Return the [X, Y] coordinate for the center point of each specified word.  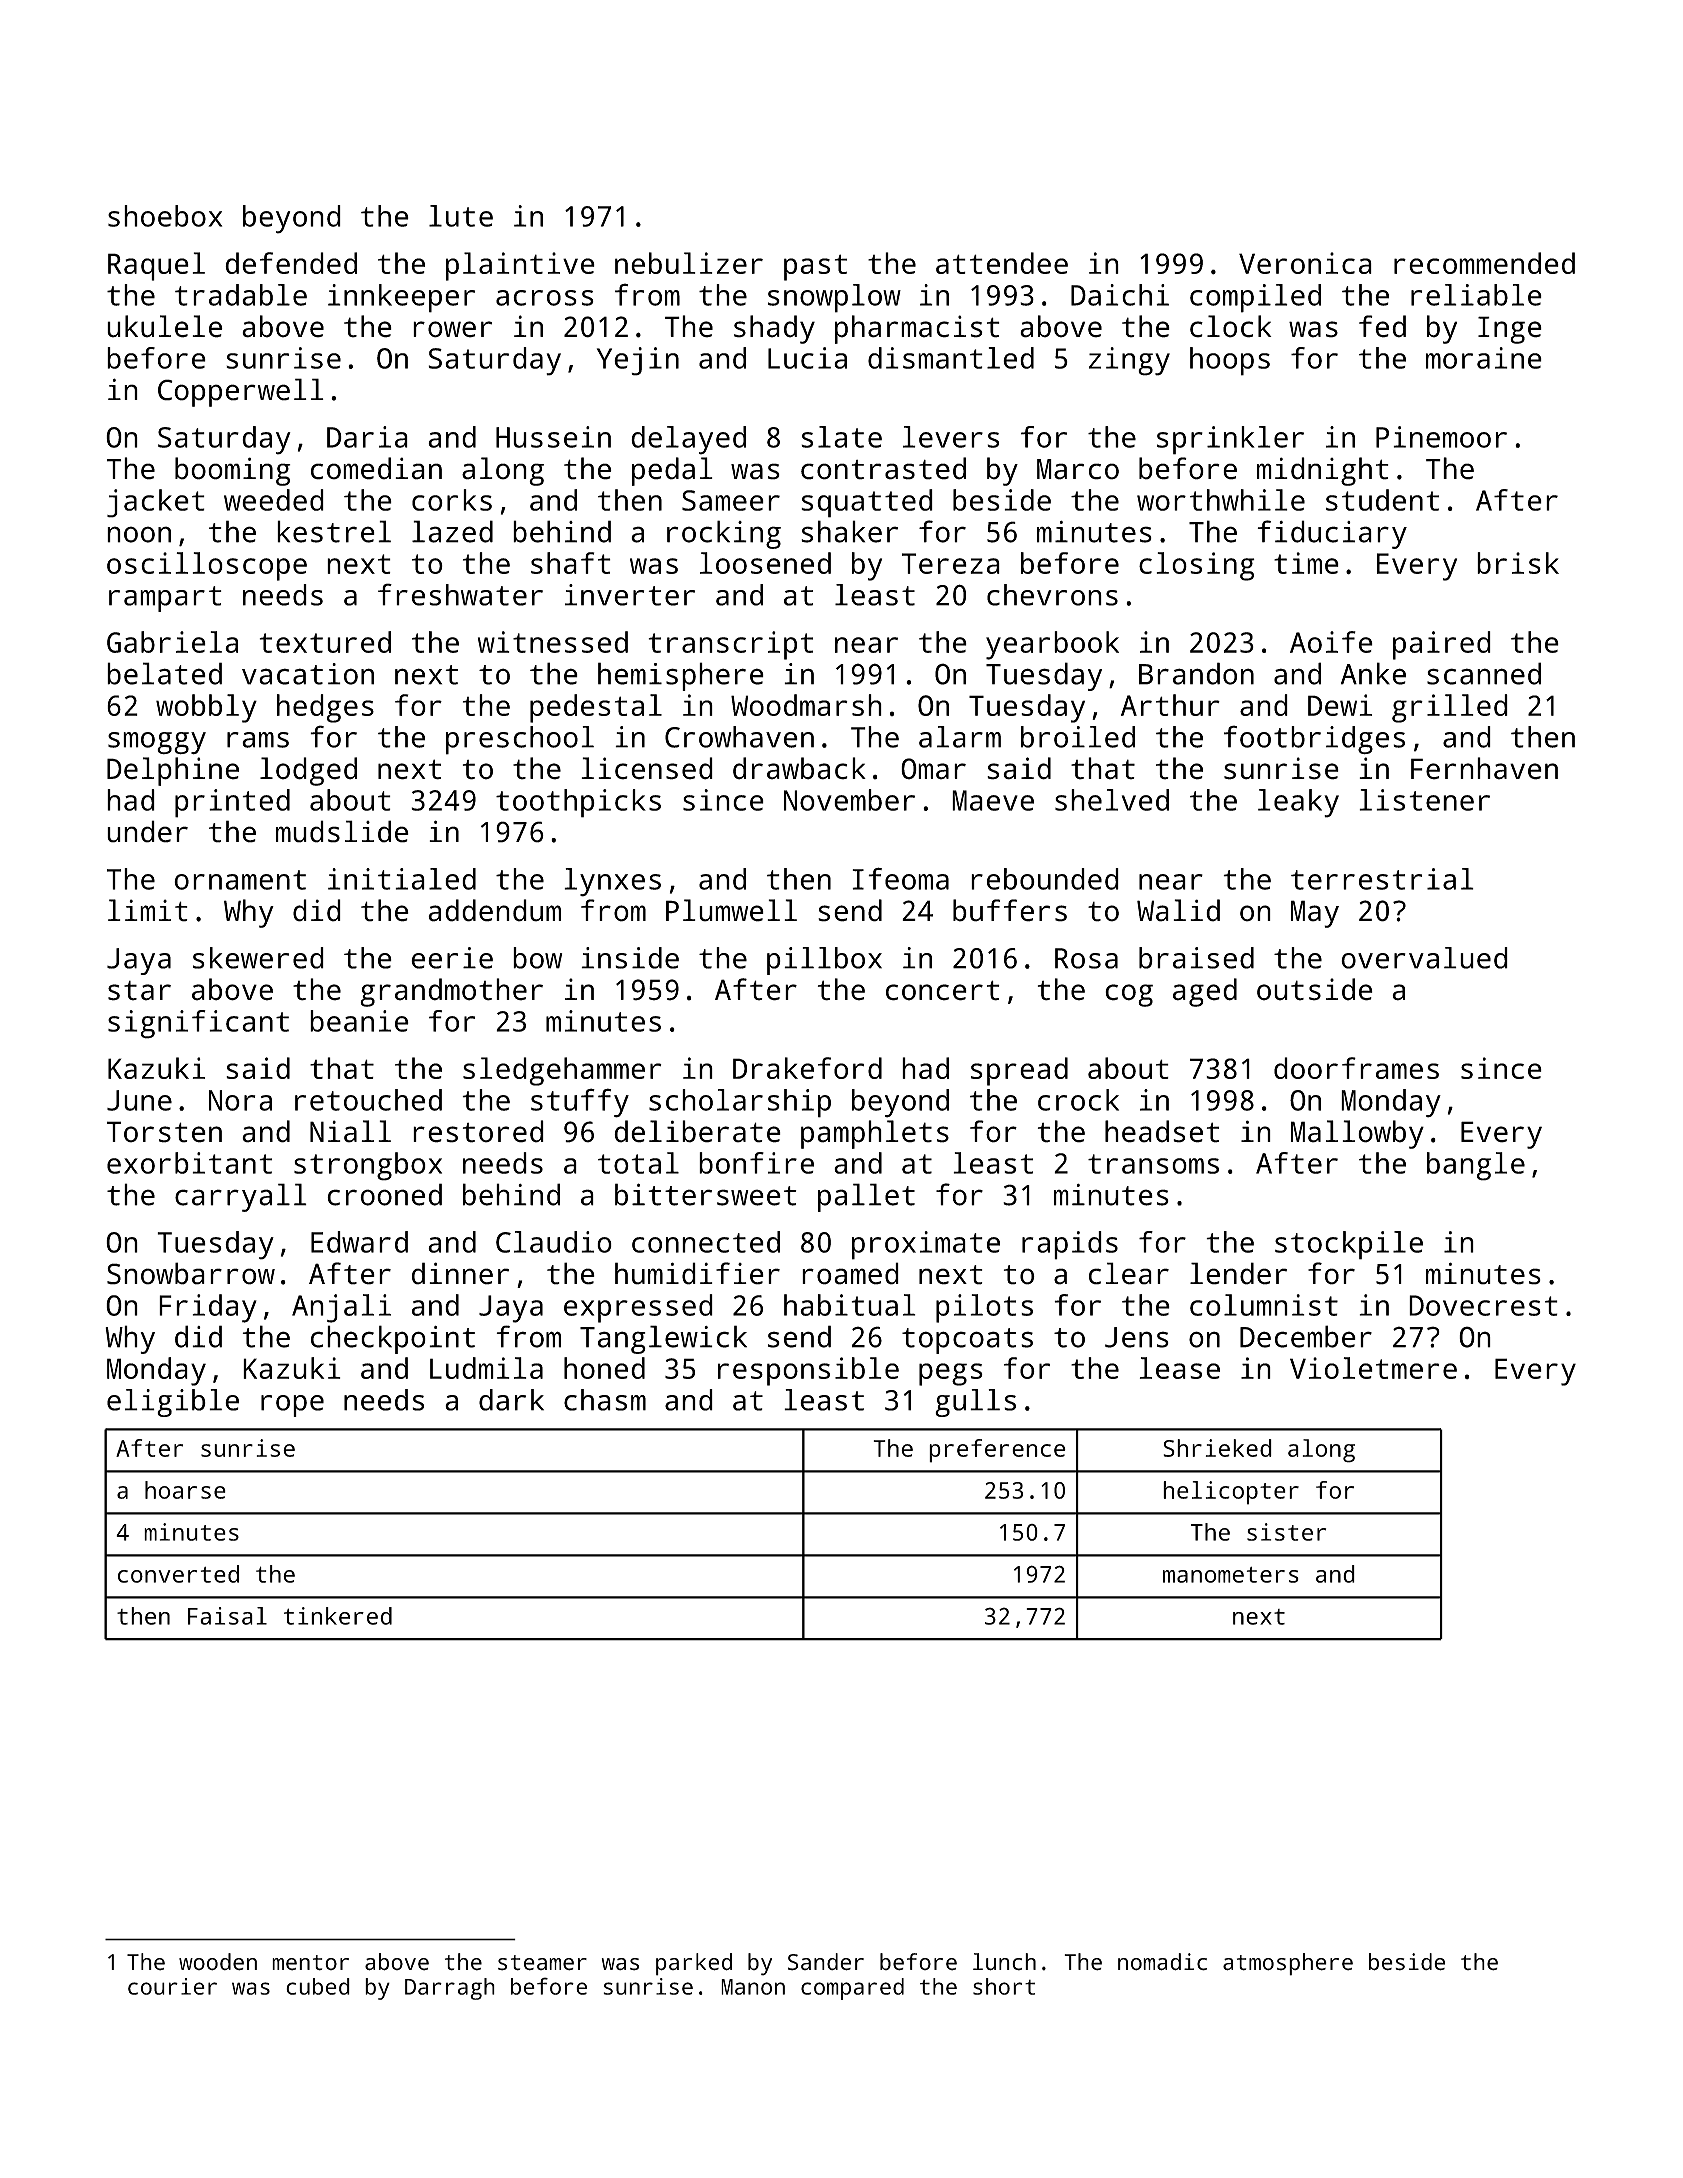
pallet [866, 1197]
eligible [173, 1403]
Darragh [450, 1989]
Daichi [1120, 295]
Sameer [731, 500]
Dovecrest [1483, 1305]
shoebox [165, 216]
